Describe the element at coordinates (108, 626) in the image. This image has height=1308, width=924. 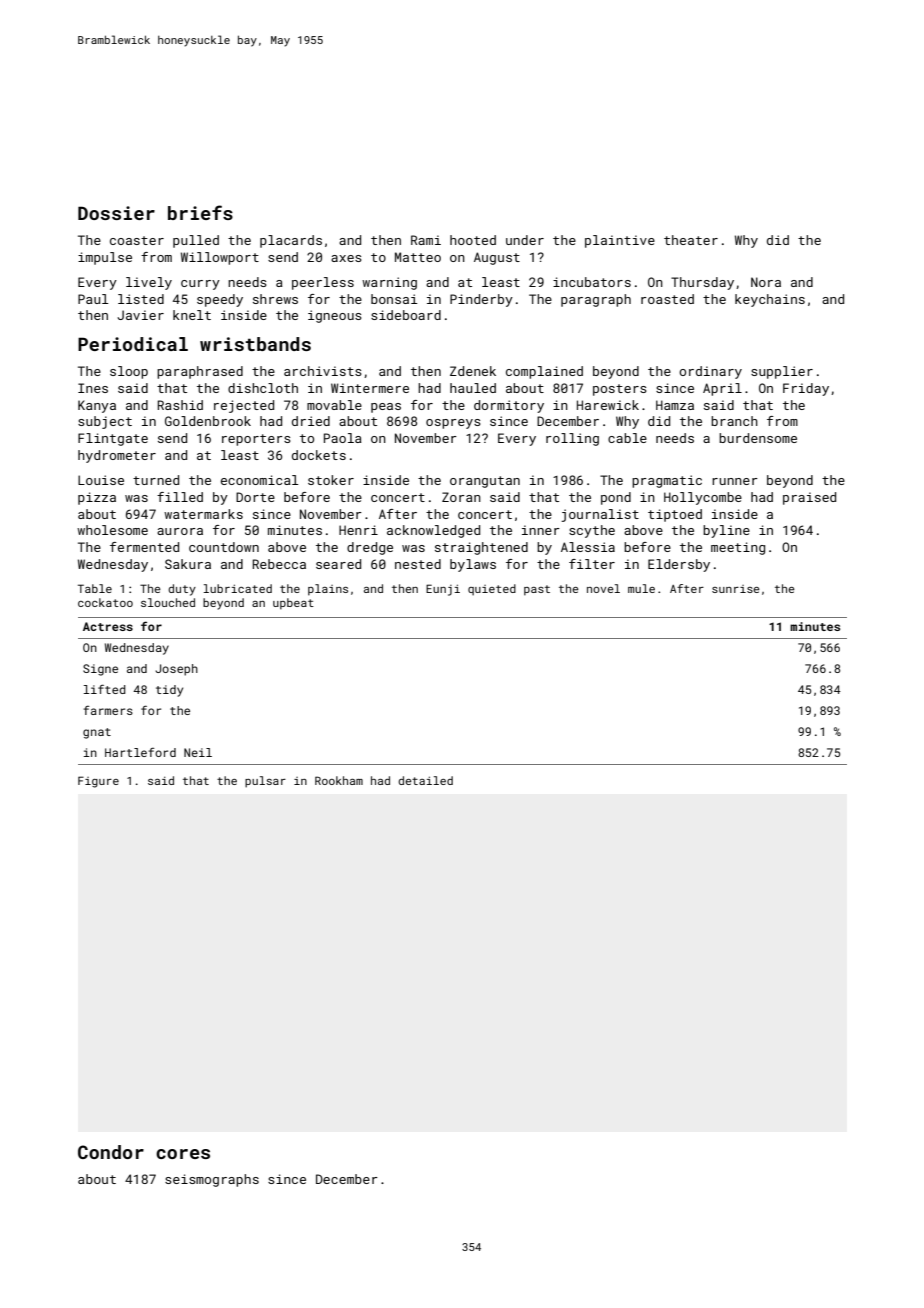
I see `Actress` at that location.
